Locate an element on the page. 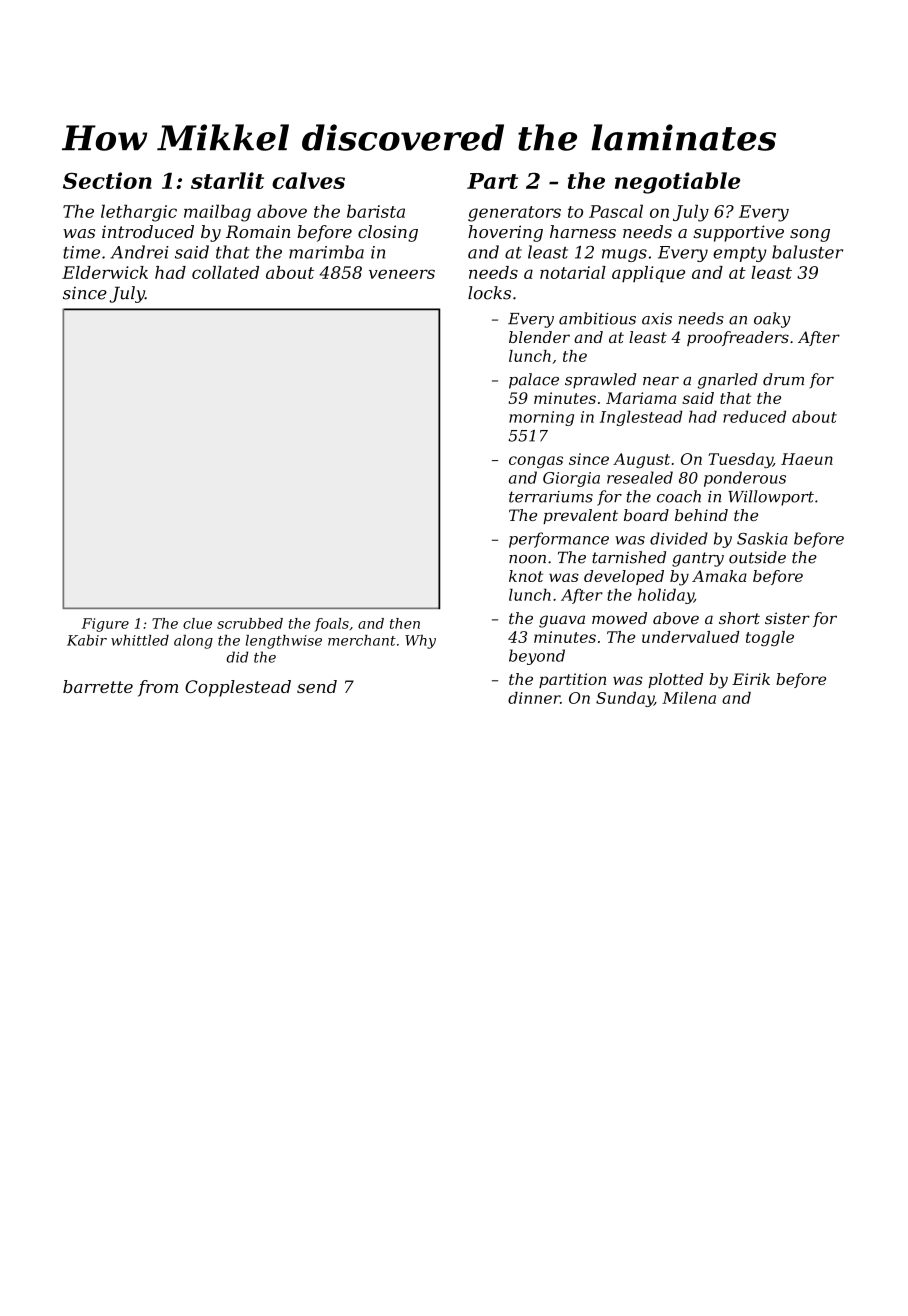 The height and width of the image is (1316, 908). reduced is located at coordinates (754, 416).
